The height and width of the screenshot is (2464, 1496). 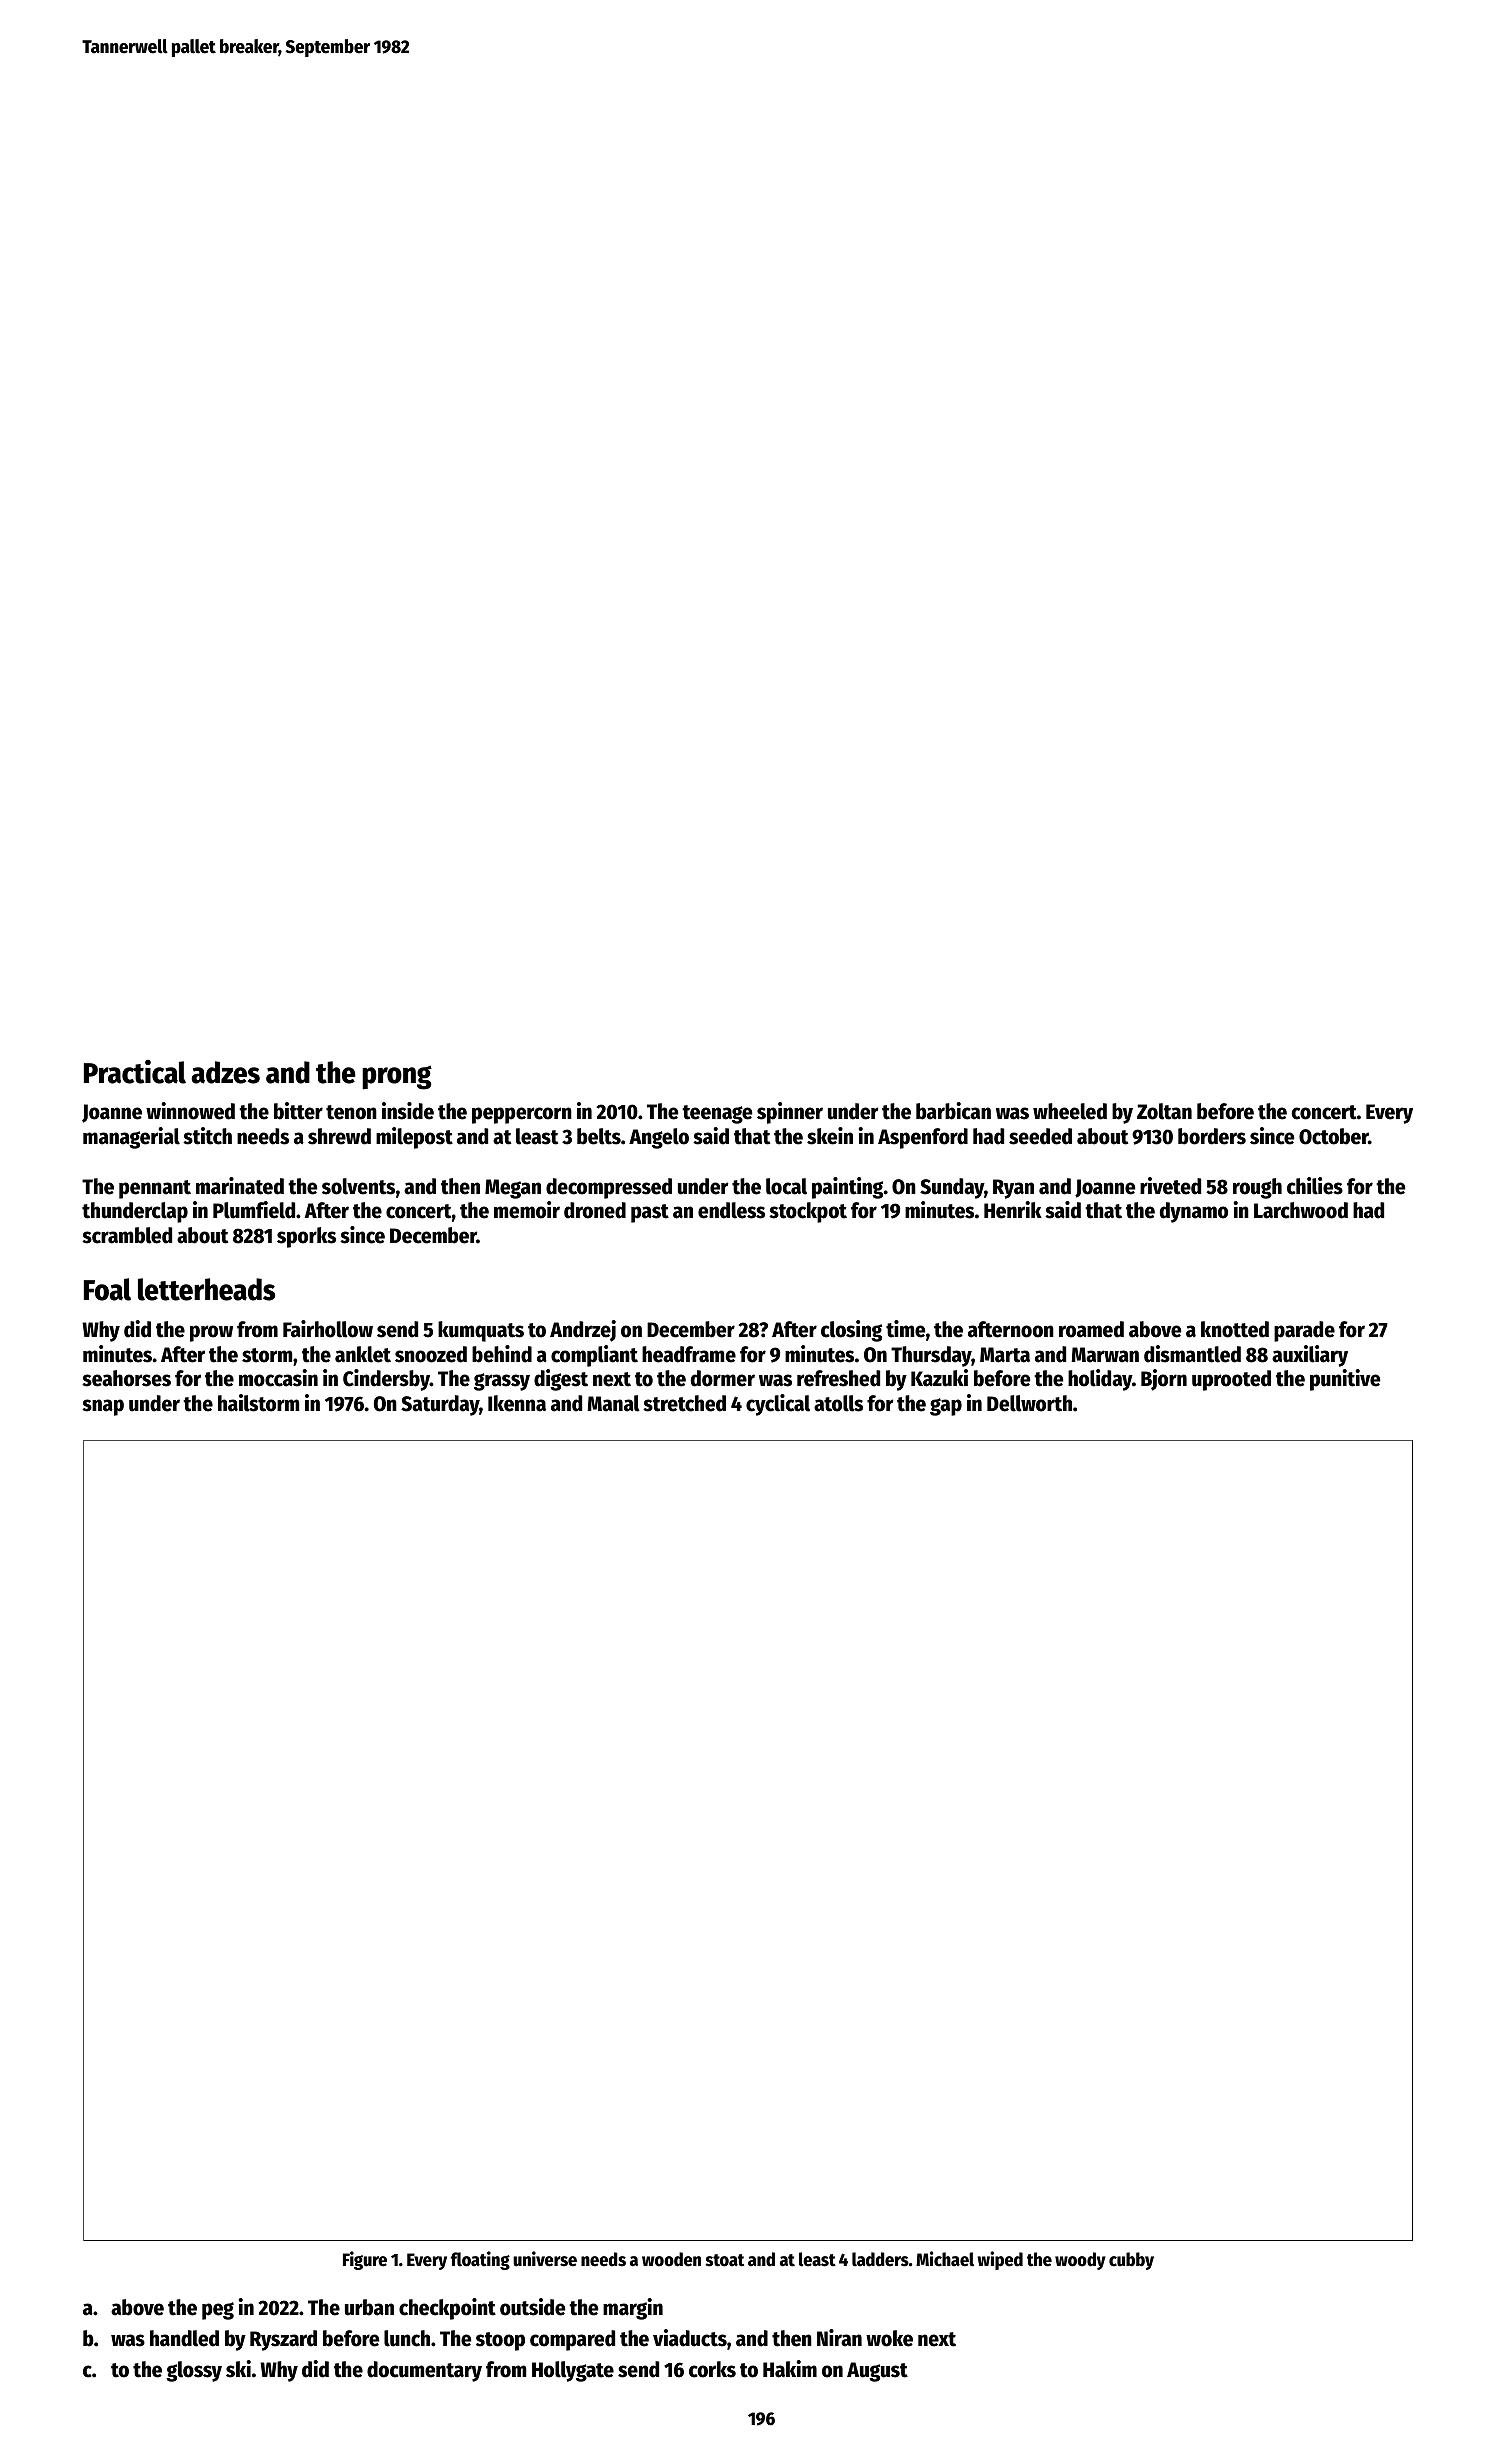 What do you see at coordinates (397, 1077) in the screenshot?
I see `prong` at bounding box center [397, 1077].
